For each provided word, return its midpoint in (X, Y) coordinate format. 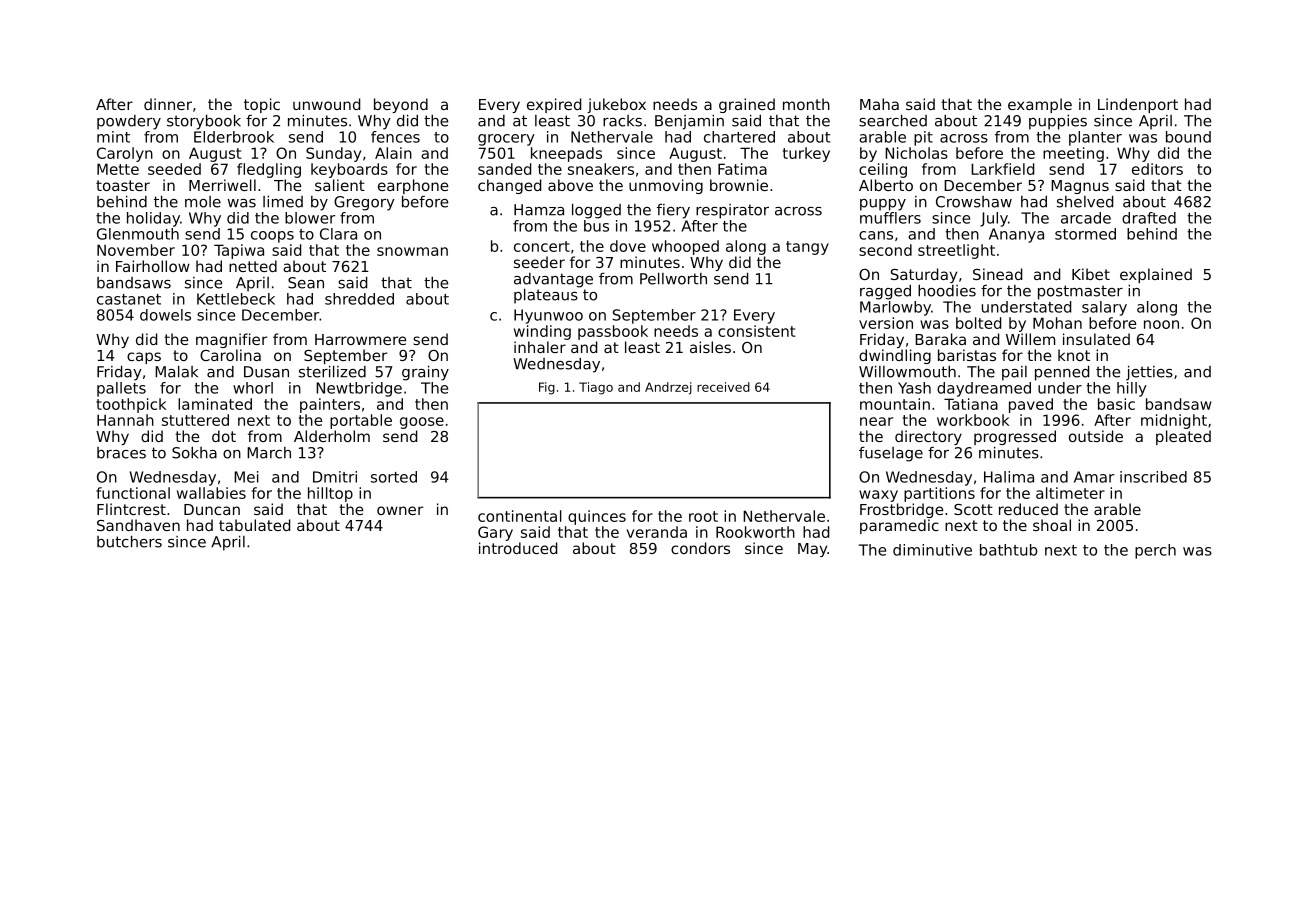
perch (1155, 551)
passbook (613, 332)
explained (1156, 275)
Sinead (997, 274)
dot (224, 436)
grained (747, 105)
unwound (326, 104)
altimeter (1070, 493)
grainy (425, 373)
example (1040, 105)
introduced (518, 548)
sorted (394, 477)
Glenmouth (138, 234)
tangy (807, 248)
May (812, 550)
